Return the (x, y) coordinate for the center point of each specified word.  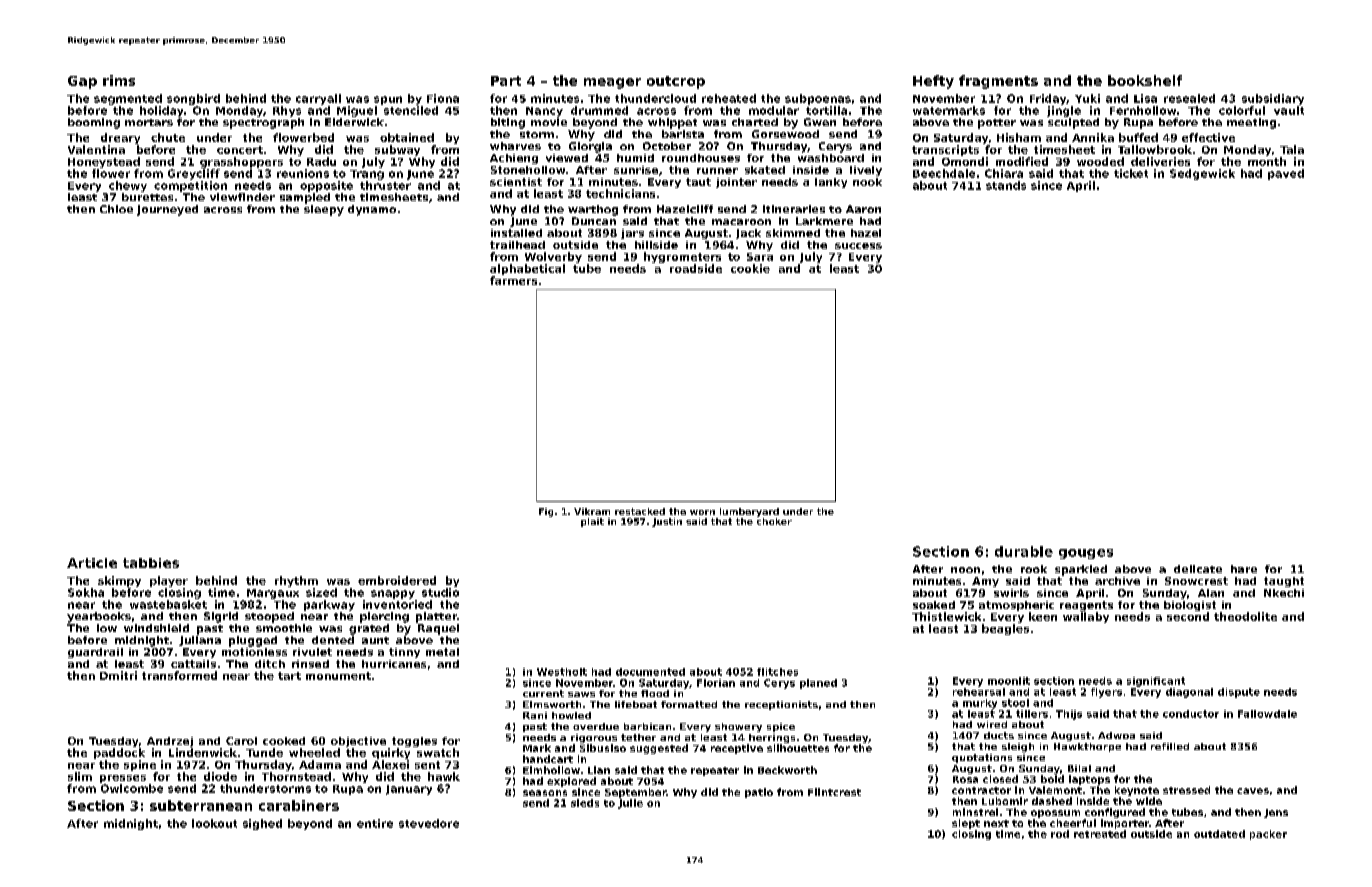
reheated (729, 98)
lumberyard (749, 512)
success (858, 246)
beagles (1005, 629)
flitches (777, 672)
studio (440, 592)
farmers (513, 280)
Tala (1292, 149)
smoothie (284, 628)
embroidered (397, 580)
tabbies (151, 563)
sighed (262, 824)
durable (1024, 551)
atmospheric (1016, 606)
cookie (750, 268)
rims (119, 80)
